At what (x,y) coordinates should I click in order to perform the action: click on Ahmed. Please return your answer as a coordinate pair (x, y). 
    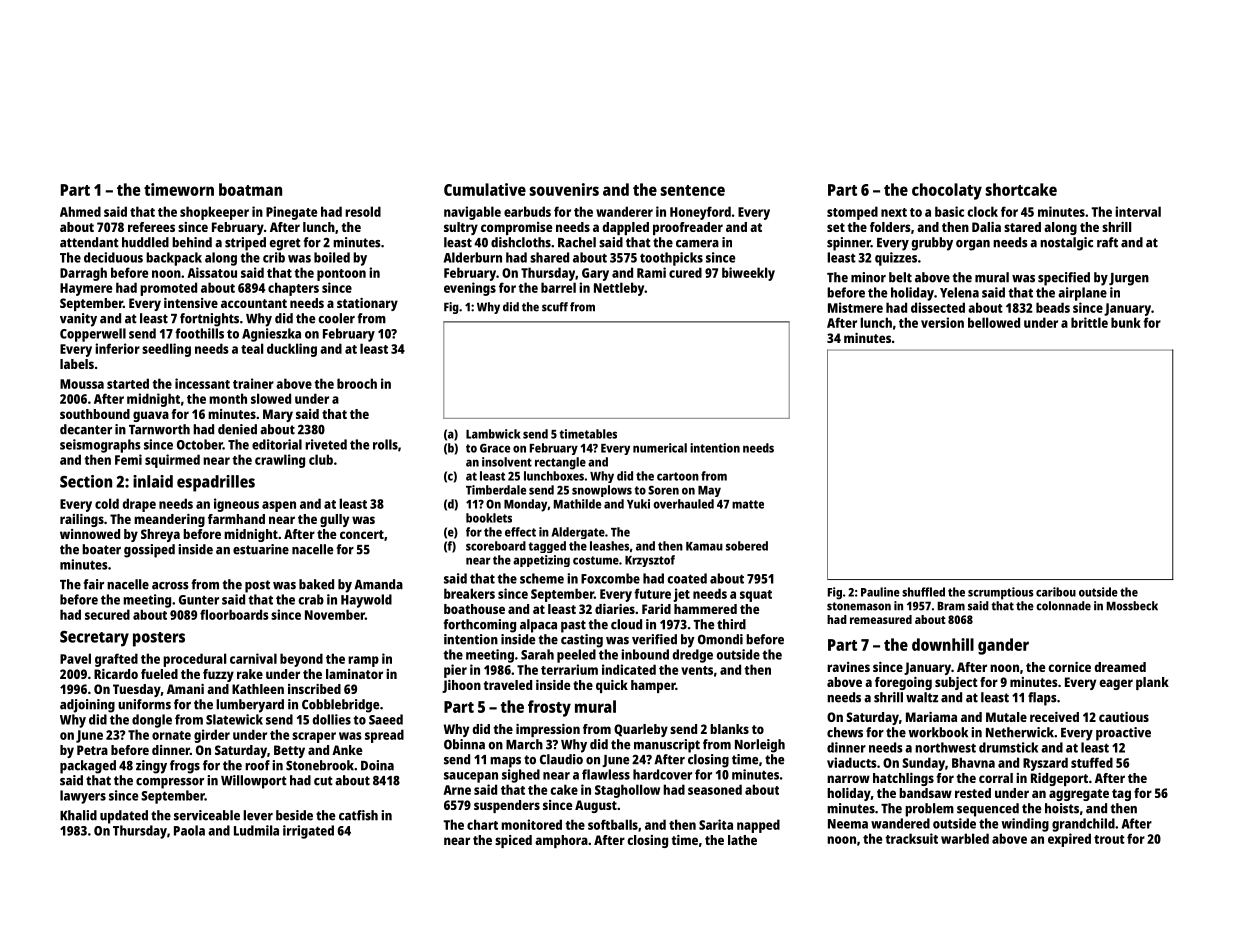
    Looking at the image, I should click on (80, 211).
